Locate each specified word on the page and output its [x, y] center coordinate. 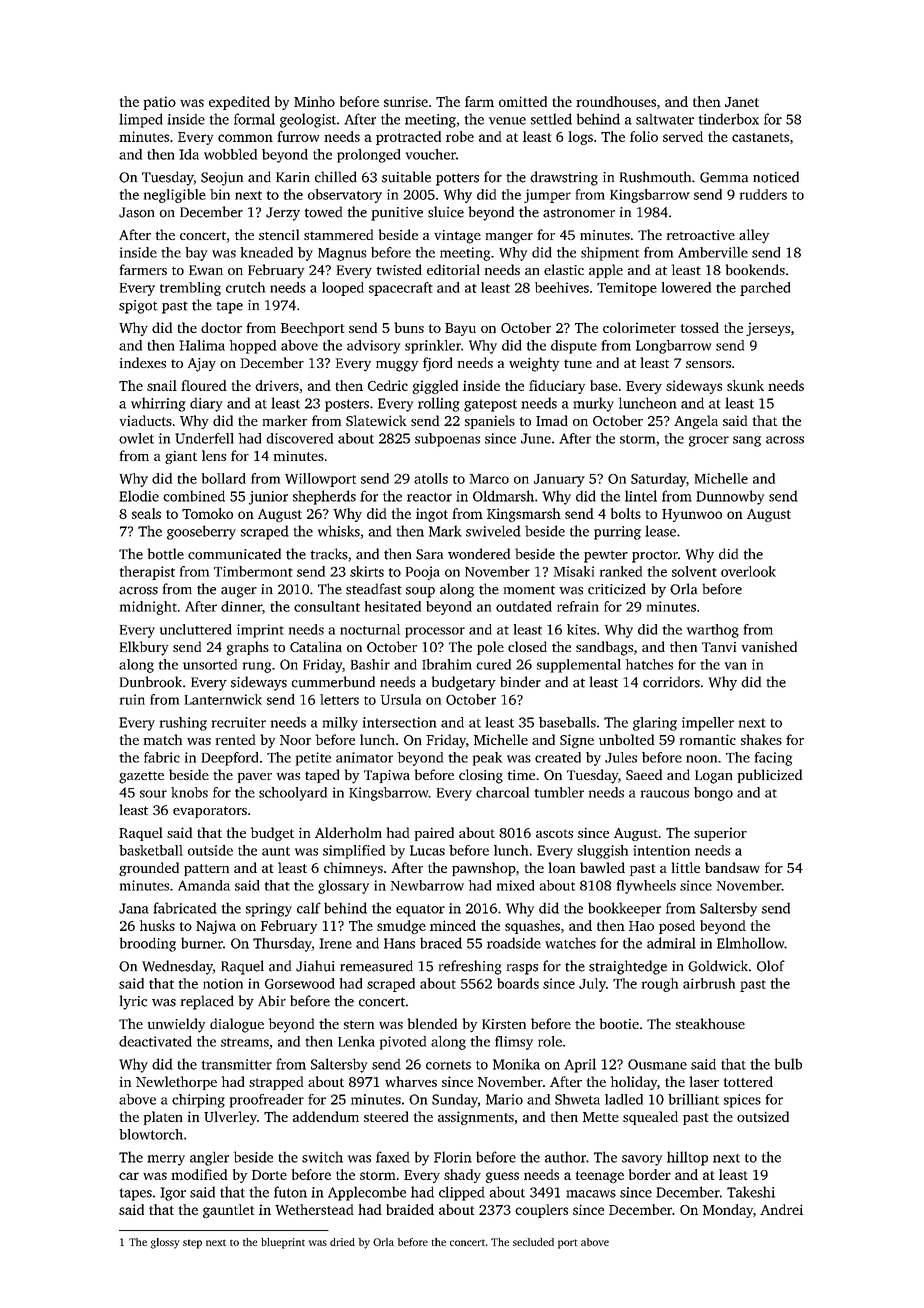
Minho [314, 101]
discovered [299, 438]
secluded [533, 1242]
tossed [700, 327]
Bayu [460, 329]
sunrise [406, 101]
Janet [742, 102]
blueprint [283, 1243]
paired [434, 834]
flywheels [646, 887]
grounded [149, 869]
